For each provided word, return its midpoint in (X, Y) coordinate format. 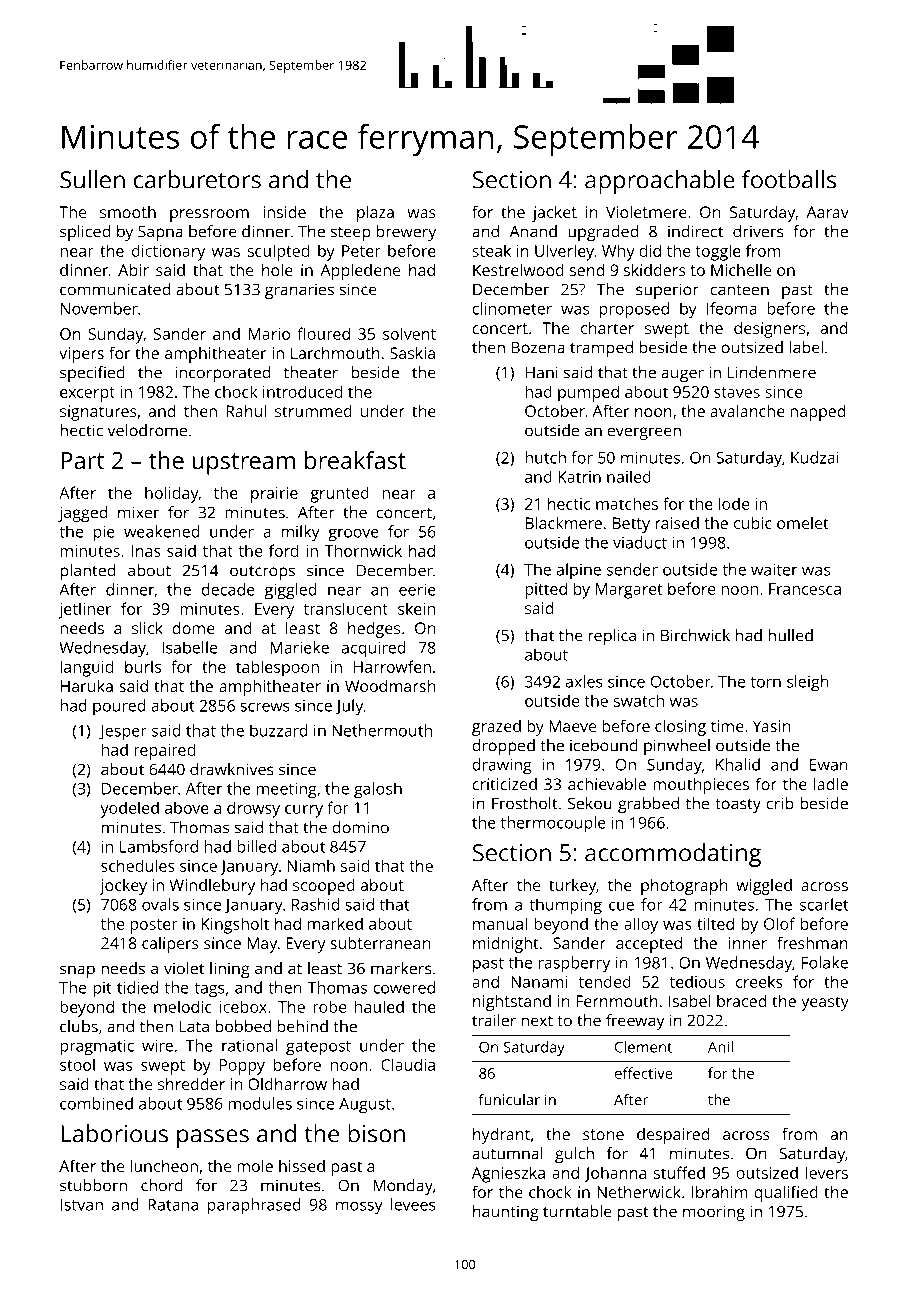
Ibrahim (720, 1192)
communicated (115, 289)
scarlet (824, 904)
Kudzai (815, 457)
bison (376, 1133)
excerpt (87, 394)
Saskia (412, 353)
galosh (378, 790)
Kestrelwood (518, 270)
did (650, 250)
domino (360, 827)
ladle (831, 784)
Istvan (82, 1205)
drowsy (253, 809)
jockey (123, 887)
